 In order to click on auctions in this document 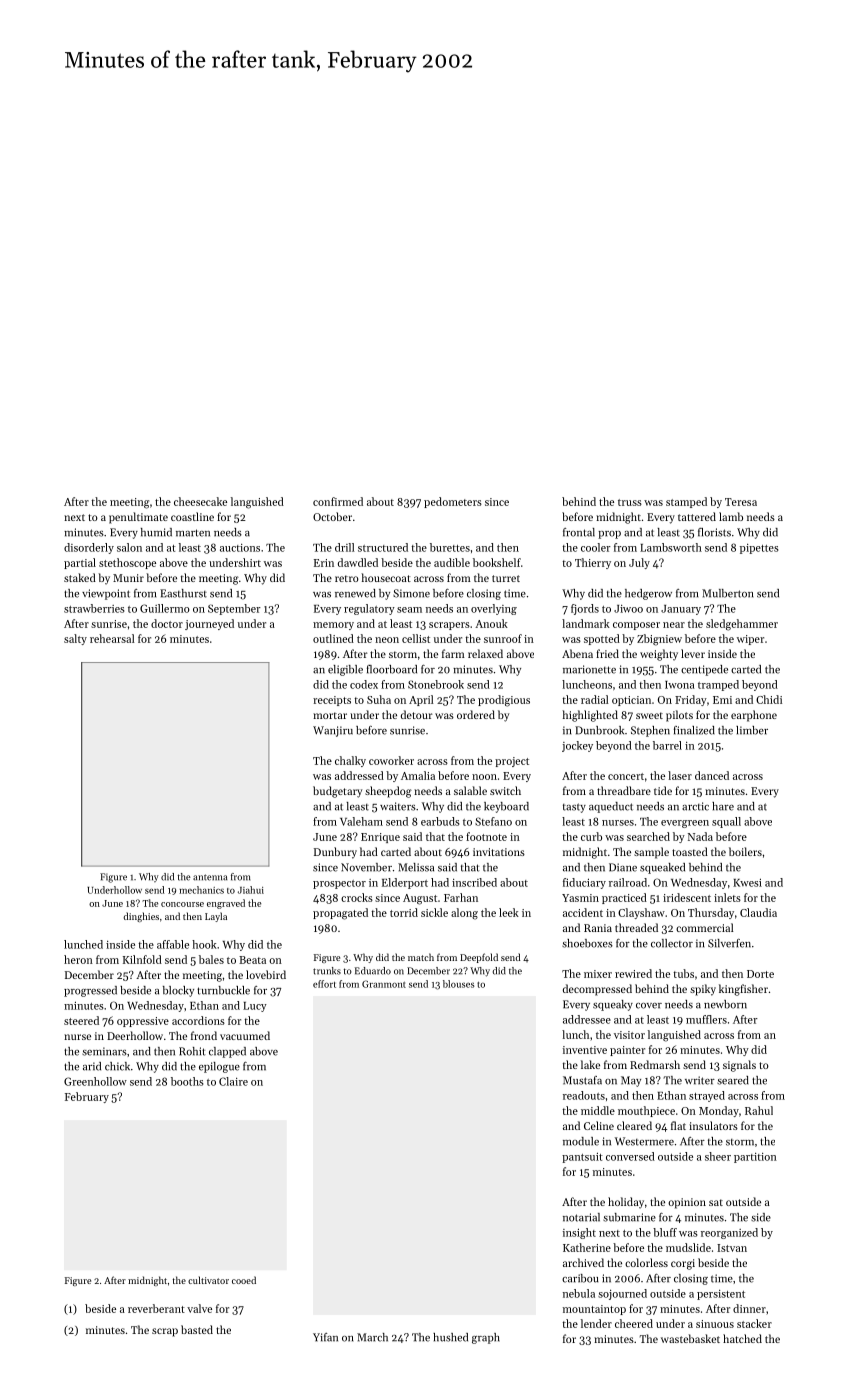, I will do `click(240, 548)`.
